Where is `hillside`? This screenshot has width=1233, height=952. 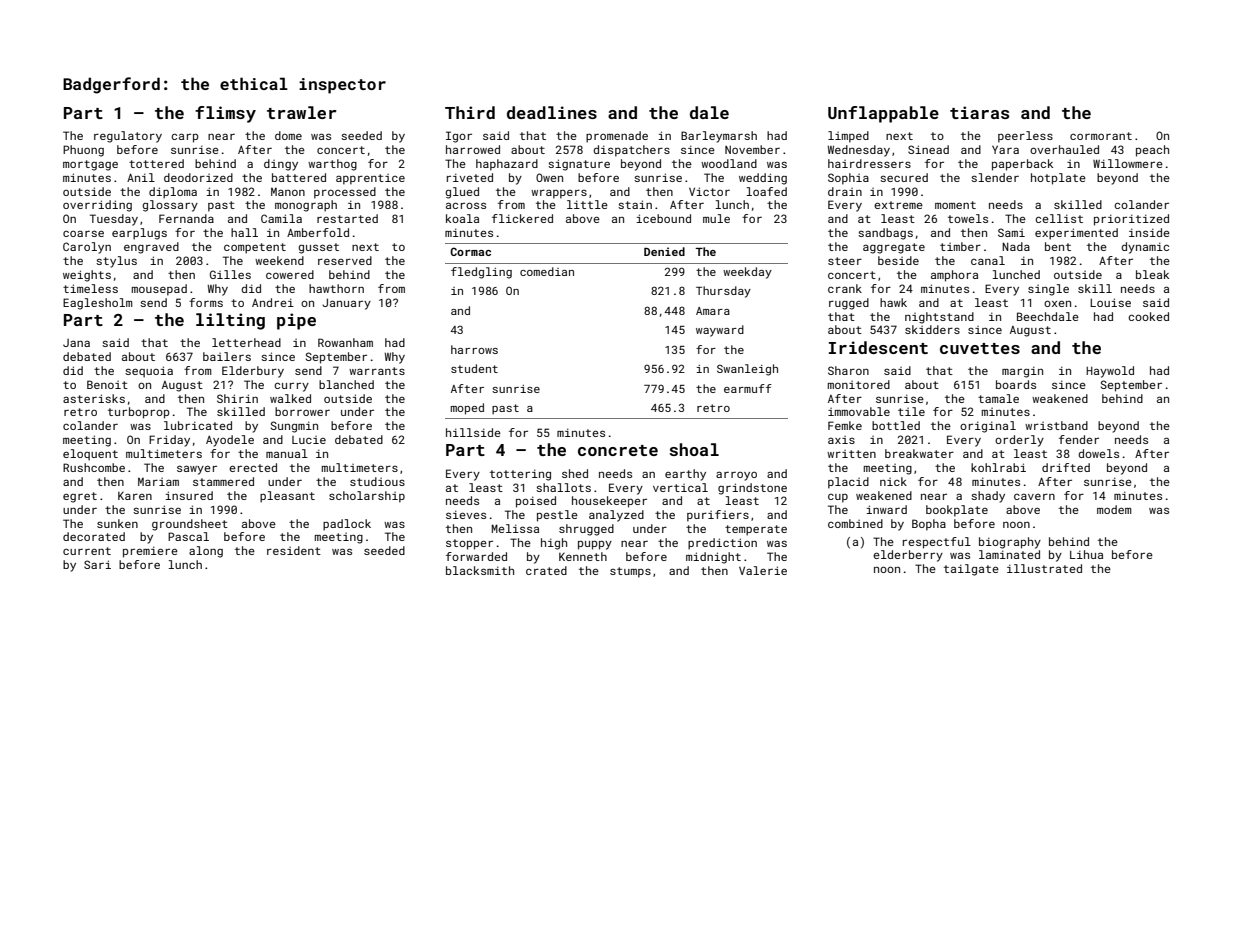 hillside is located at coordinates (473, 432).
